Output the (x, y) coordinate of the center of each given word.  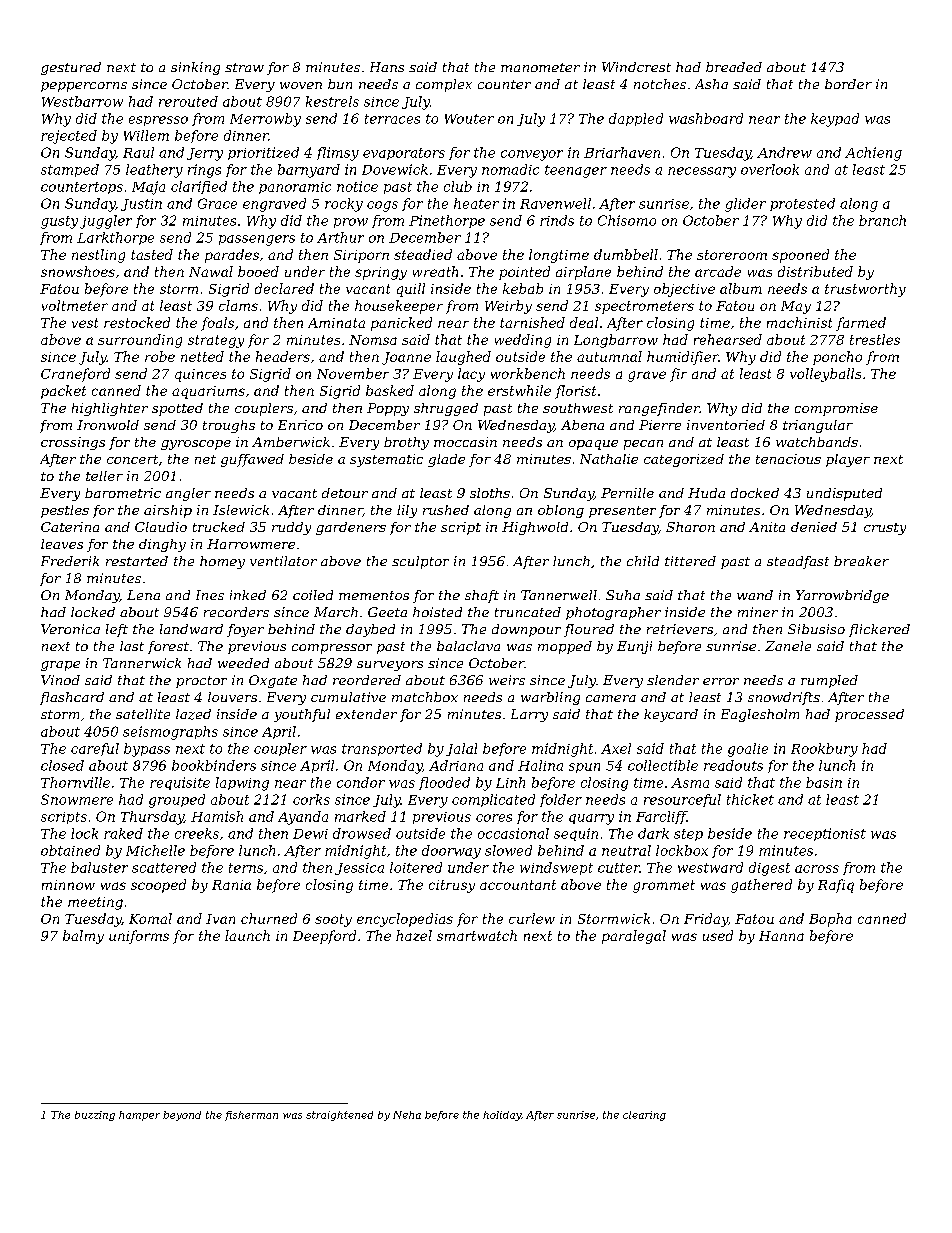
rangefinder (659, 409)
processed (869, 715)
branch (882, 220)
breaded (734, 67)
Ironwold (108, 425)
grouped (177, 801)
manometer (540, 67)
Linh (510, 782)
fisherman (251, 1116)
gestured (71, 68)
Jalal (461, 749)
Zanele (788, 646)
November (353, 373)
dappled (636, 119)
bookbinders (214, 765)
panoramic (295, 188)
